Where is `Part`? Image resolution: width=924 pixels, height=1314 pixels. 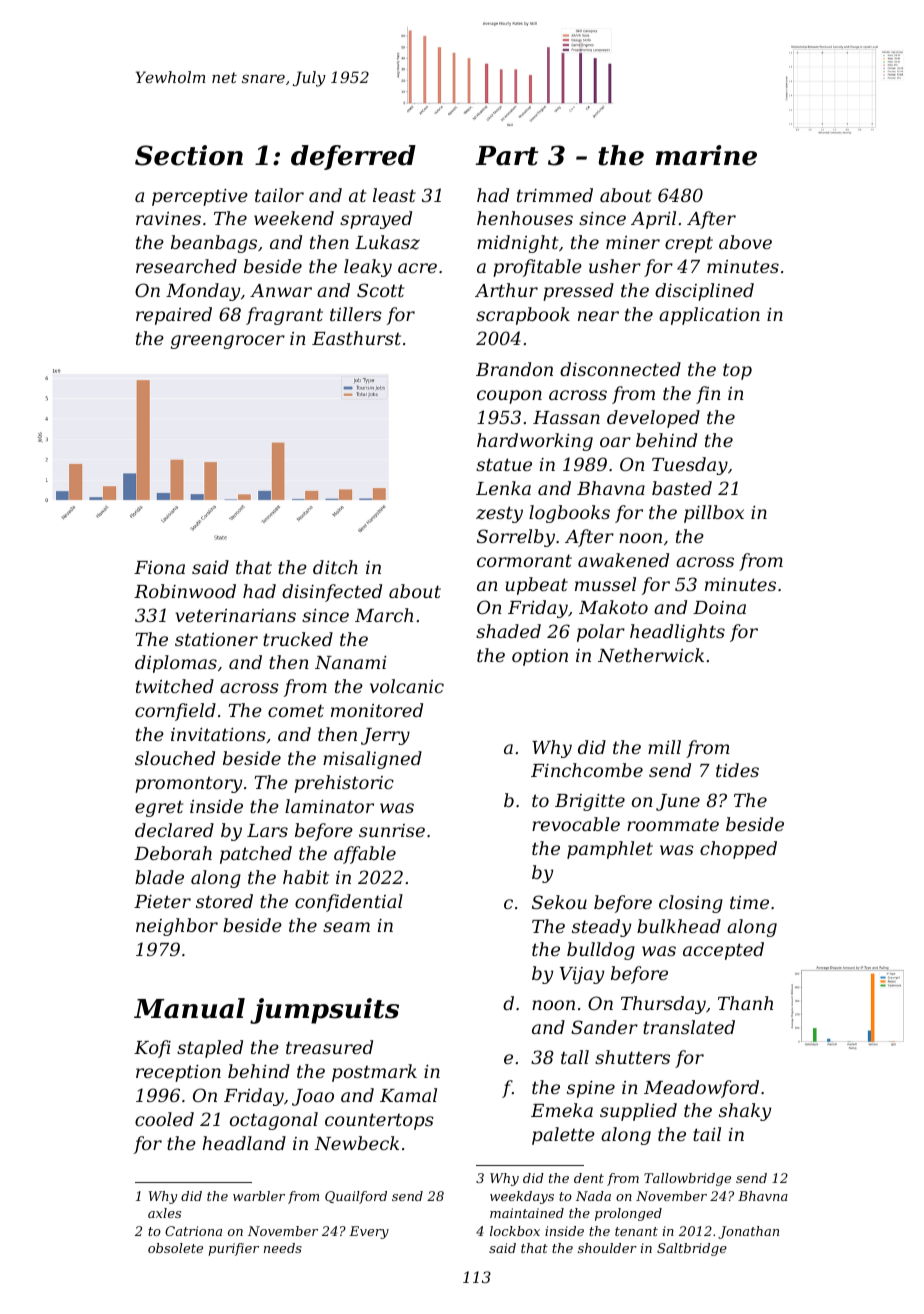
Part is located at coordinates (506, 156).
